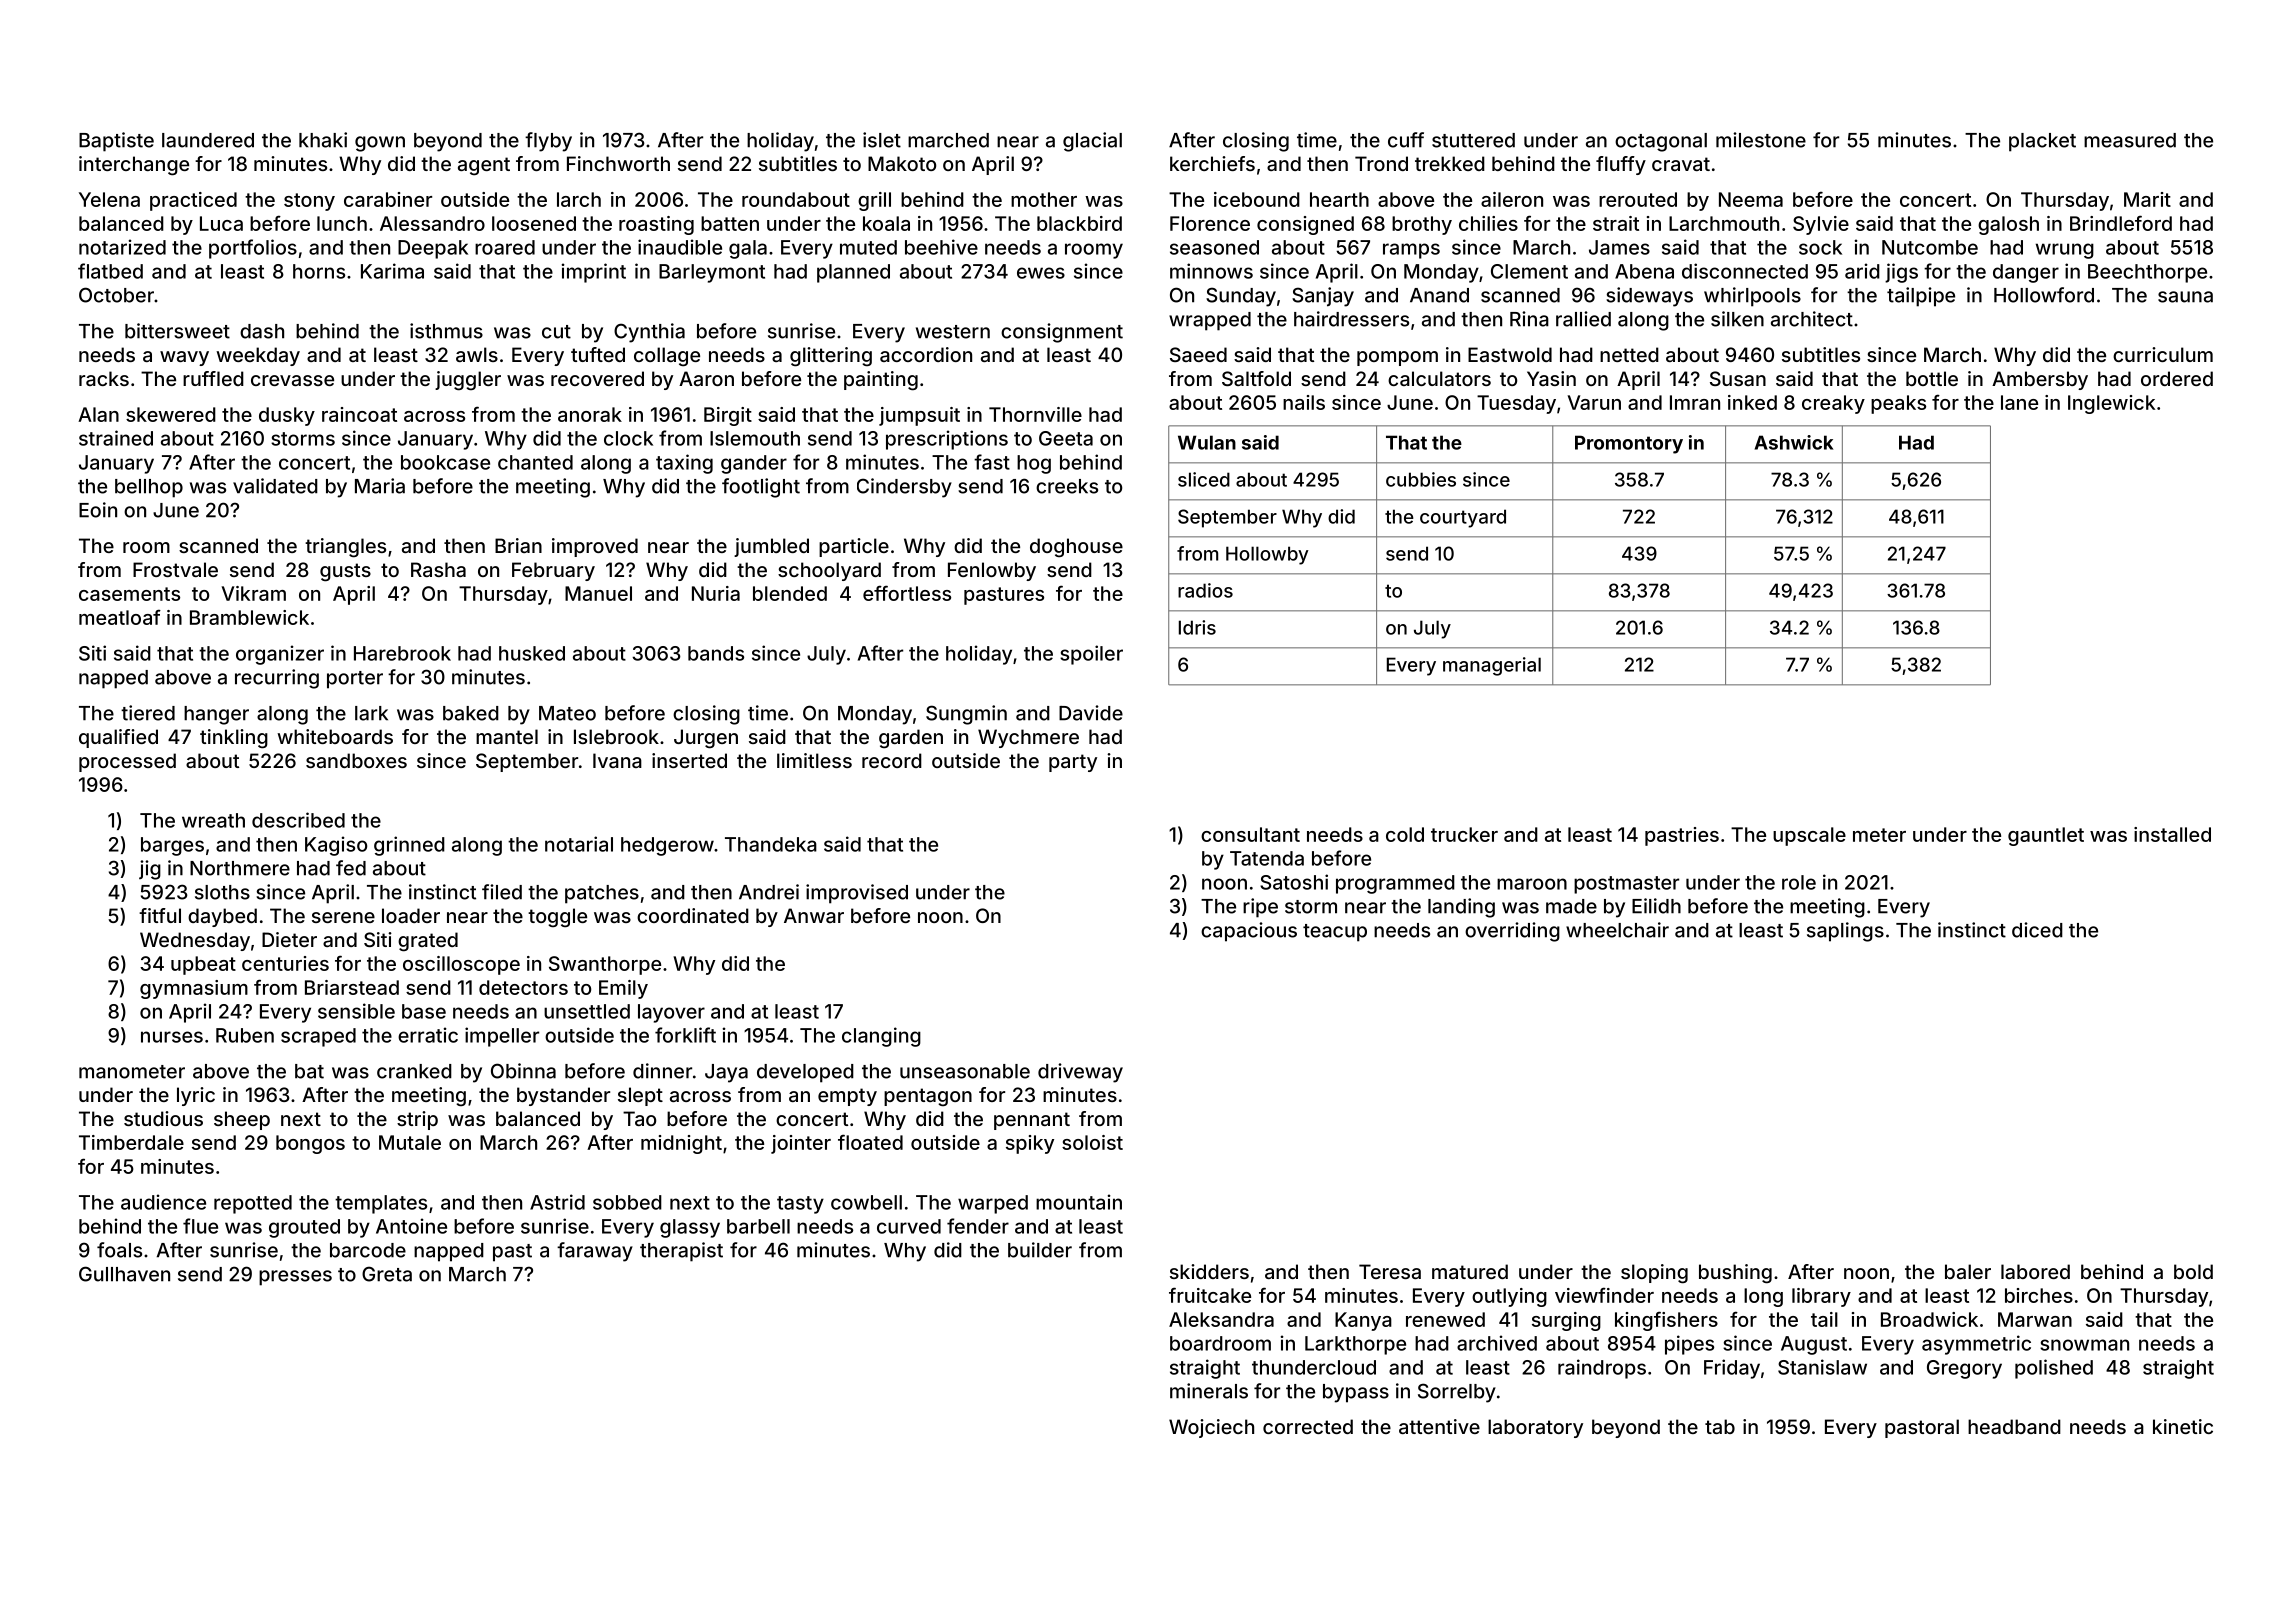 This document has height=1620, width=2292. I want to click on particle, so click(854, 547).
